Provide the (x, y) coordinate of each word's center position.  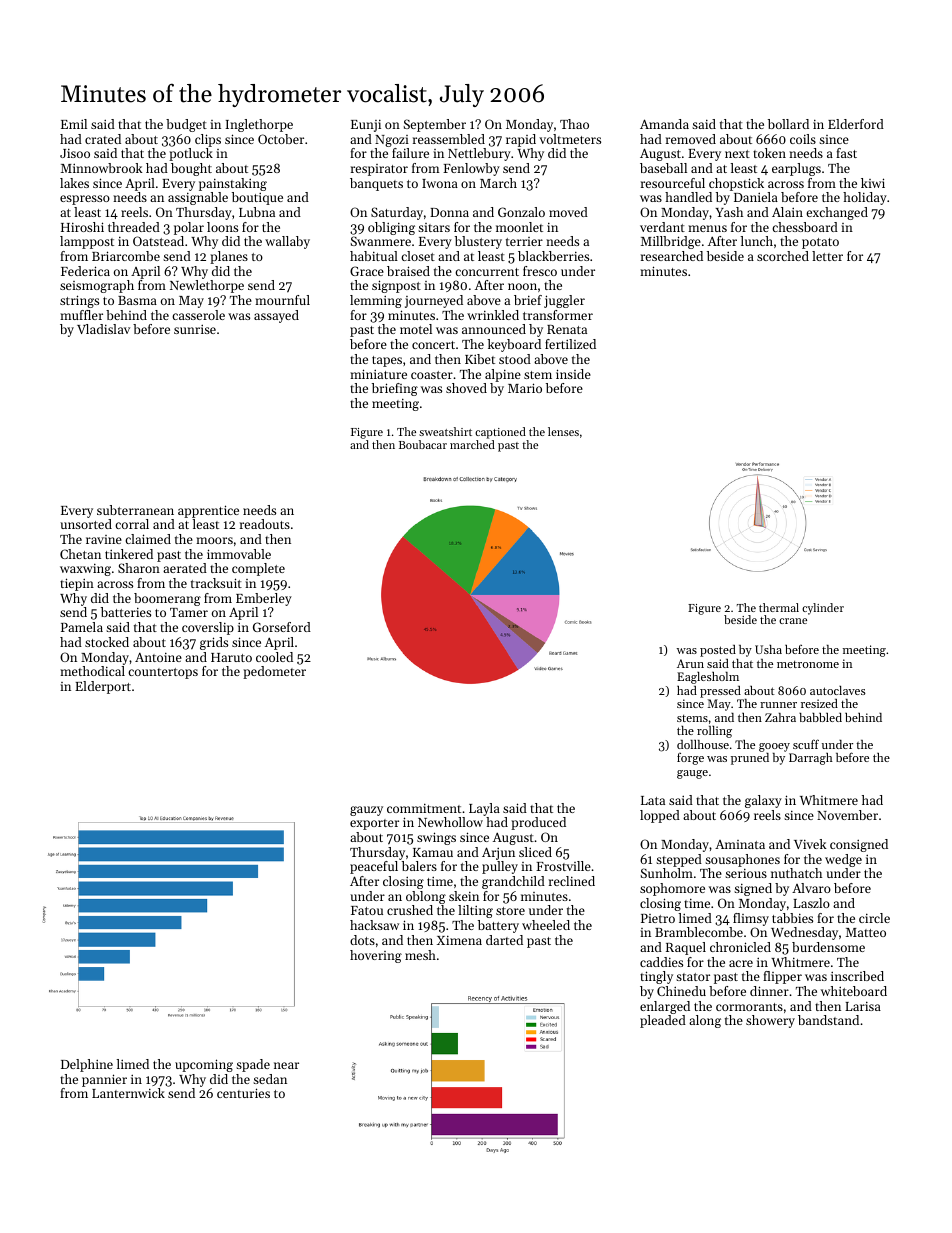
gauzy (366, 811)
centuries (243, 1093)
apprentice (208, 511)
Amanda (664, 124)
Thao (574, 124)
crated (103, 139)
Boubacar (423, 444)
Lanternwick (128, 1093)
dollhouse (703, 744)
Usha (768, 649)
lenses (563, 431)
